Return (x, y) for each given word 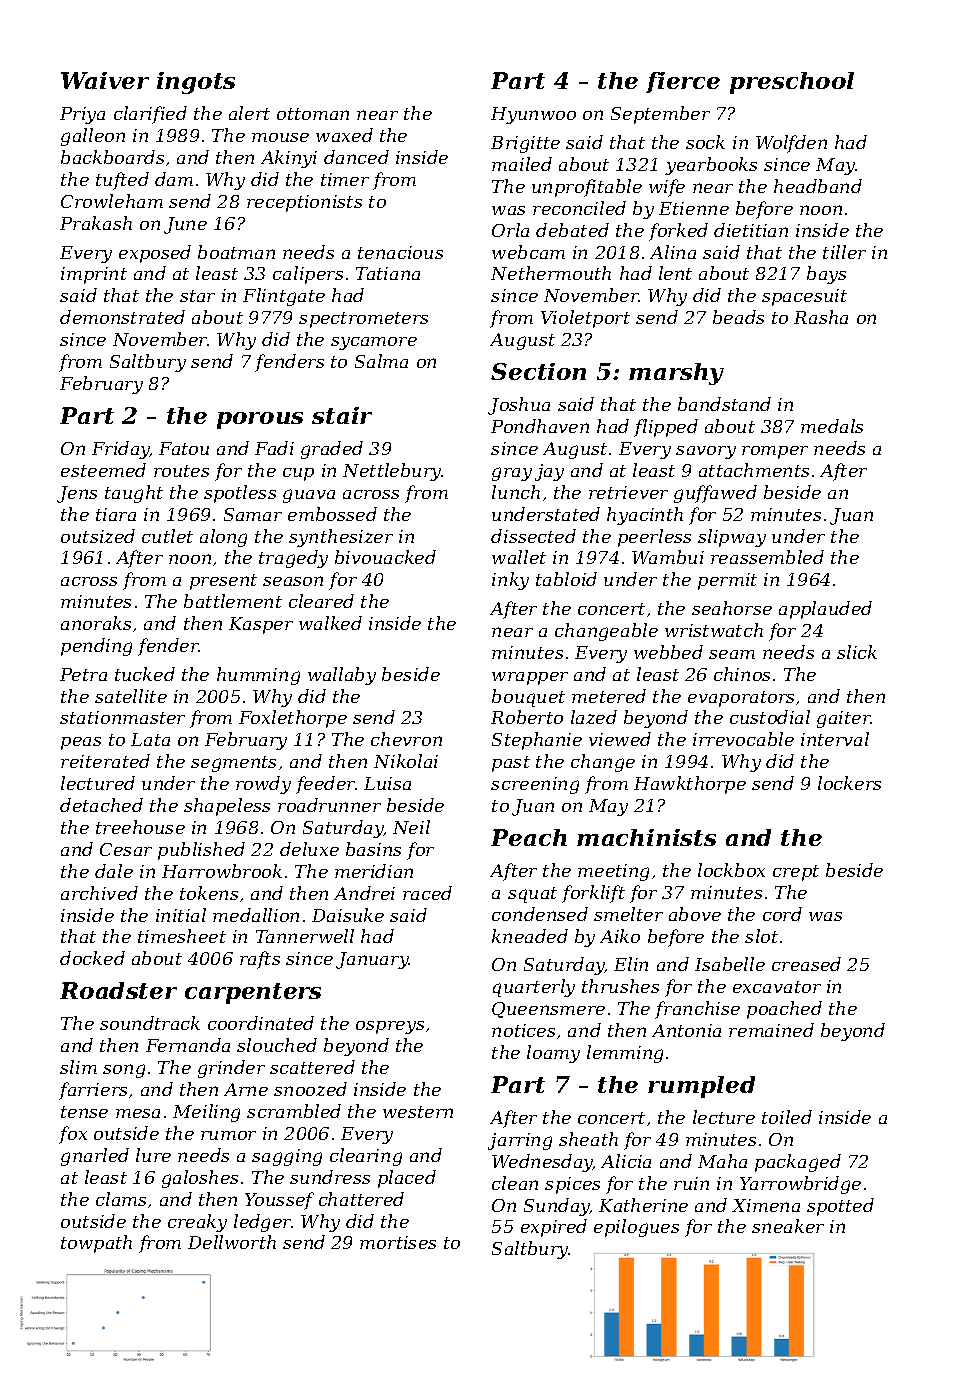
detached (101, 805)
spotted (840, 1207)
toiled (787, 1117)
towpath (96, 1244)
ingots (196, 83)
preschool (792, 83)
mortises (398, 1242)
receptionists (304, 203)
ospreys (390, 1027)
